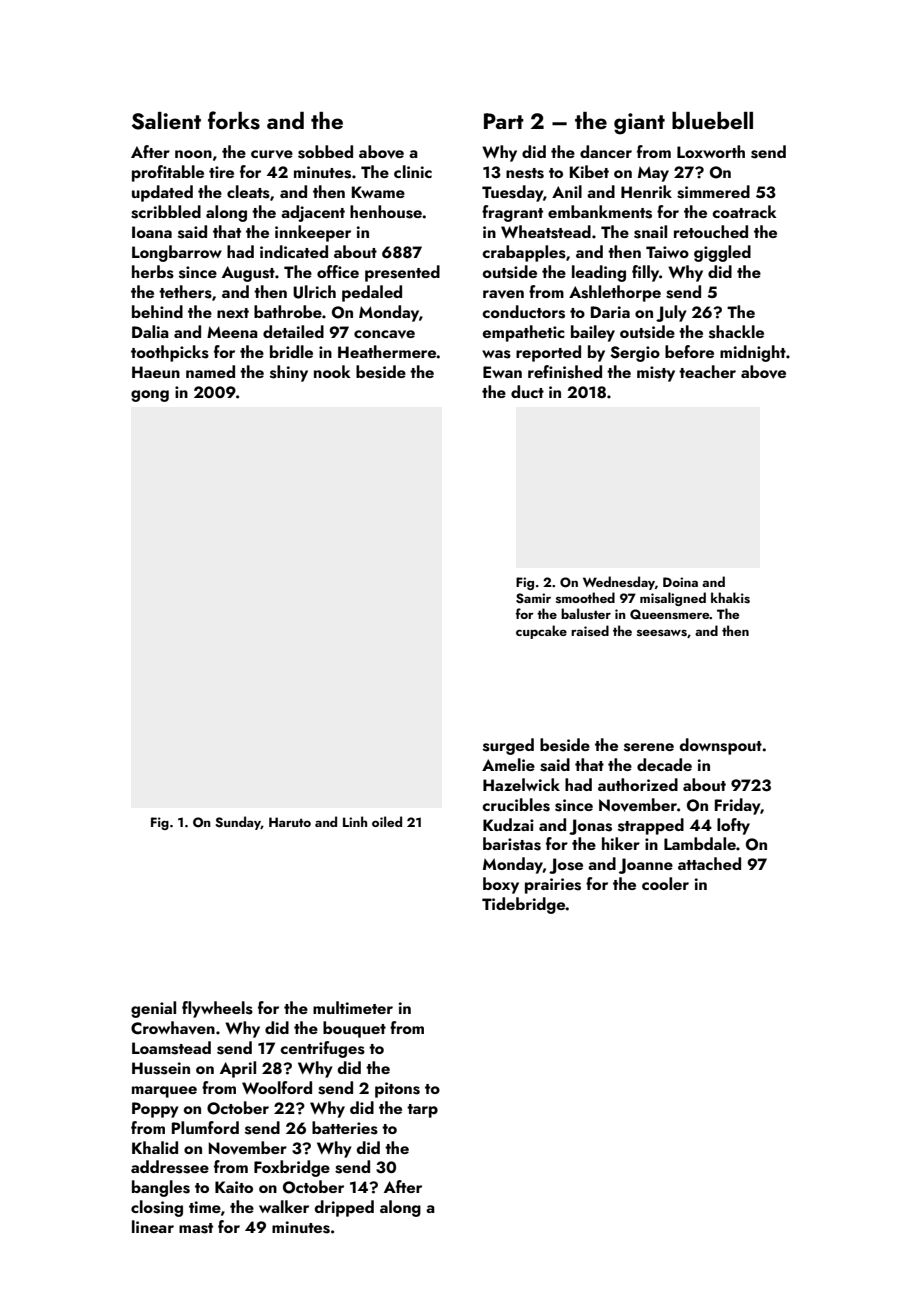 This page has width=924, height=1314. What do you see at coordinates (709, 863) in the page?
I see `attached` at bounding box center [709, 863].
